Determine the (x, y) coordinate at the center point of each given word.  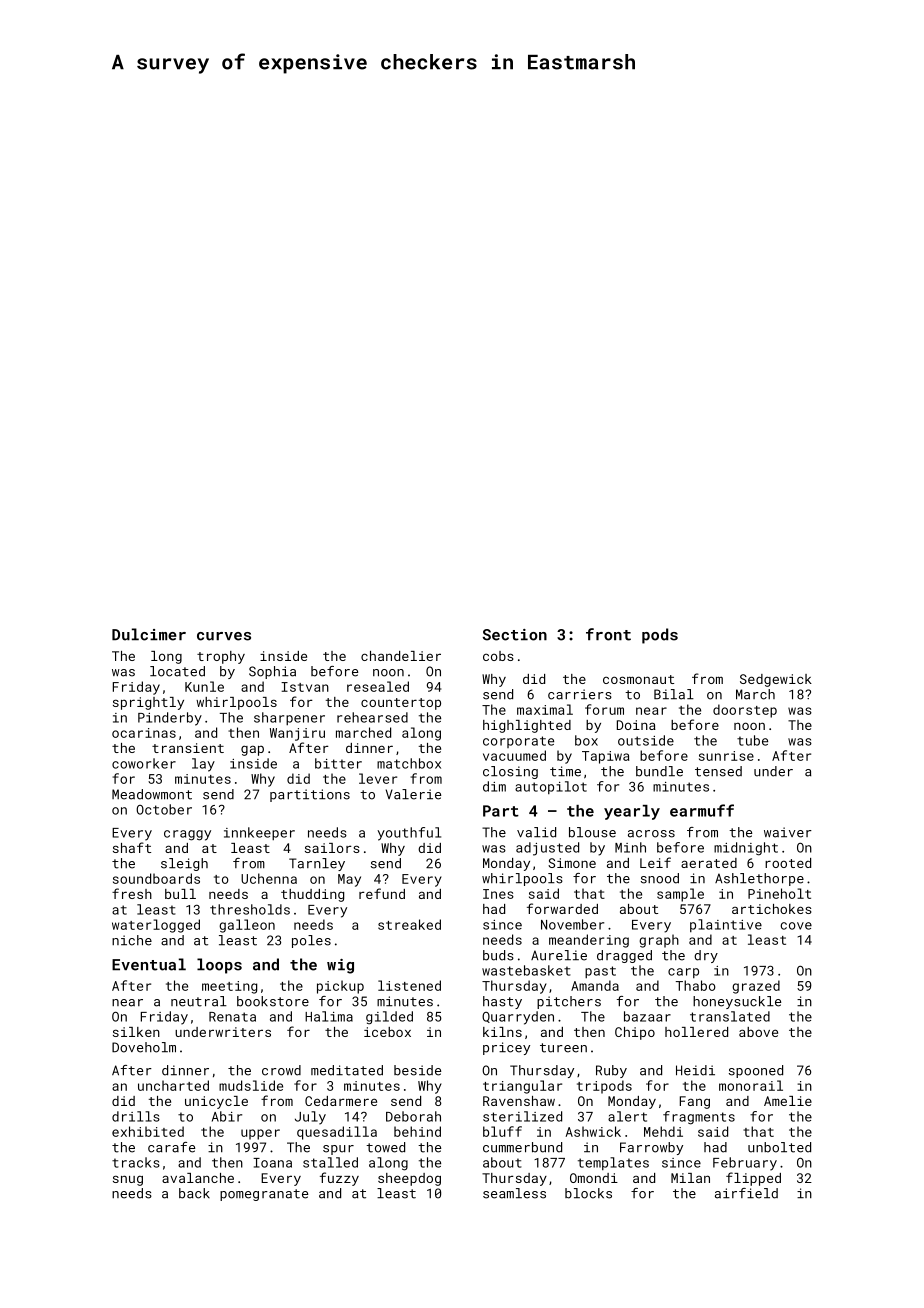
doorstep (745, 711)
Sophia (272, 672)
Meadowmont (152, 794)
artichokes (772, 909)
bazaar (647, 1016)
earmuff (702, 810)
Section (515, 635)
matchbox (409, 763)
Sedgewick (776, 680)
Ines (498, 894)
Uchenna (269, 878)
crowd (281, 1070)
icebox (387, 1032)
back (194, 1193)
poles (311, 941)
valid (536, 832)
